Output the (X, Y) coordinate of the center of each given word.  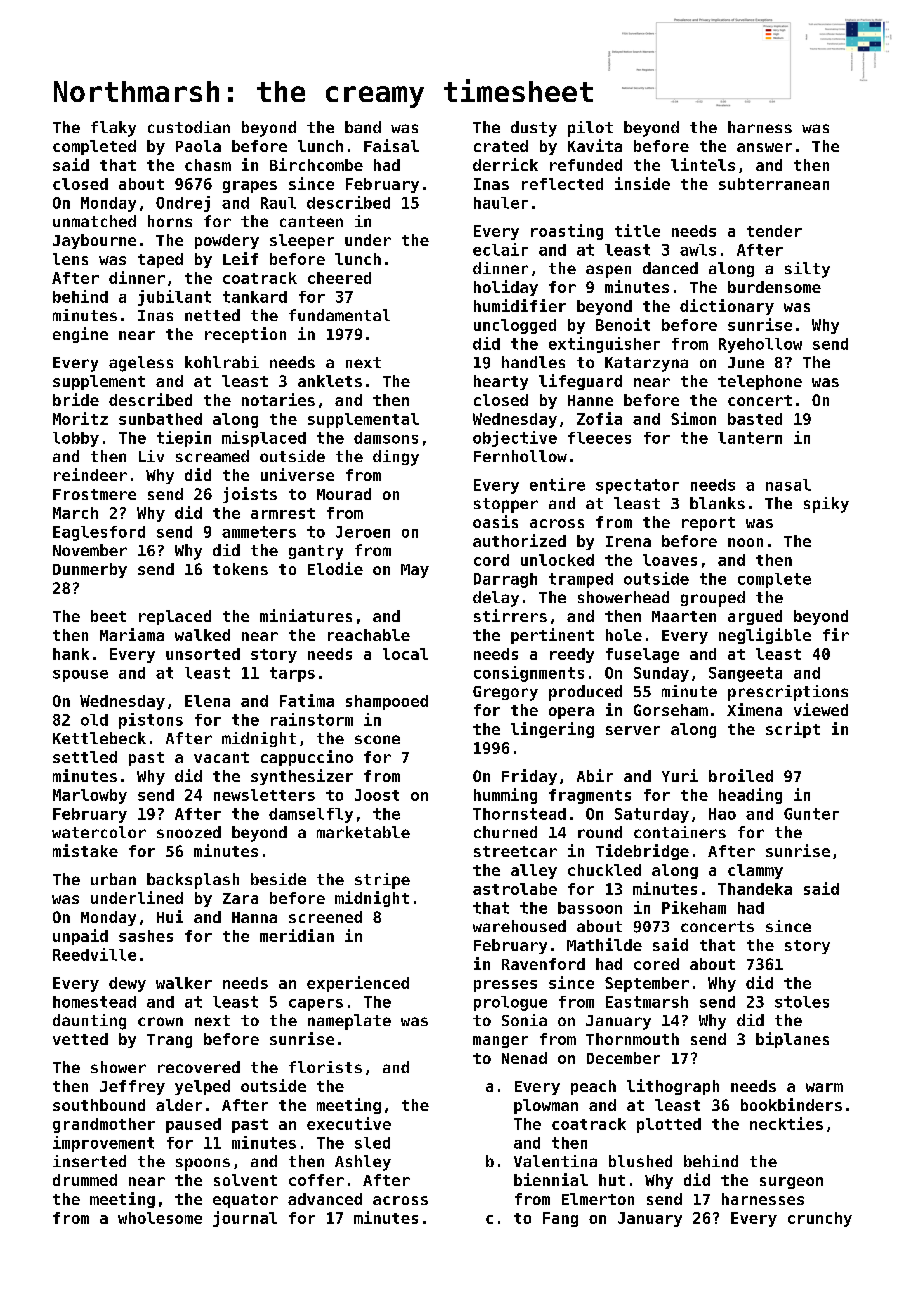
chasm (208, 165)
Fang (560, 1219)
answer (764, 147)
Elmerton (598, 1199)
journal (245, 1219)
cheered (339, 278)
